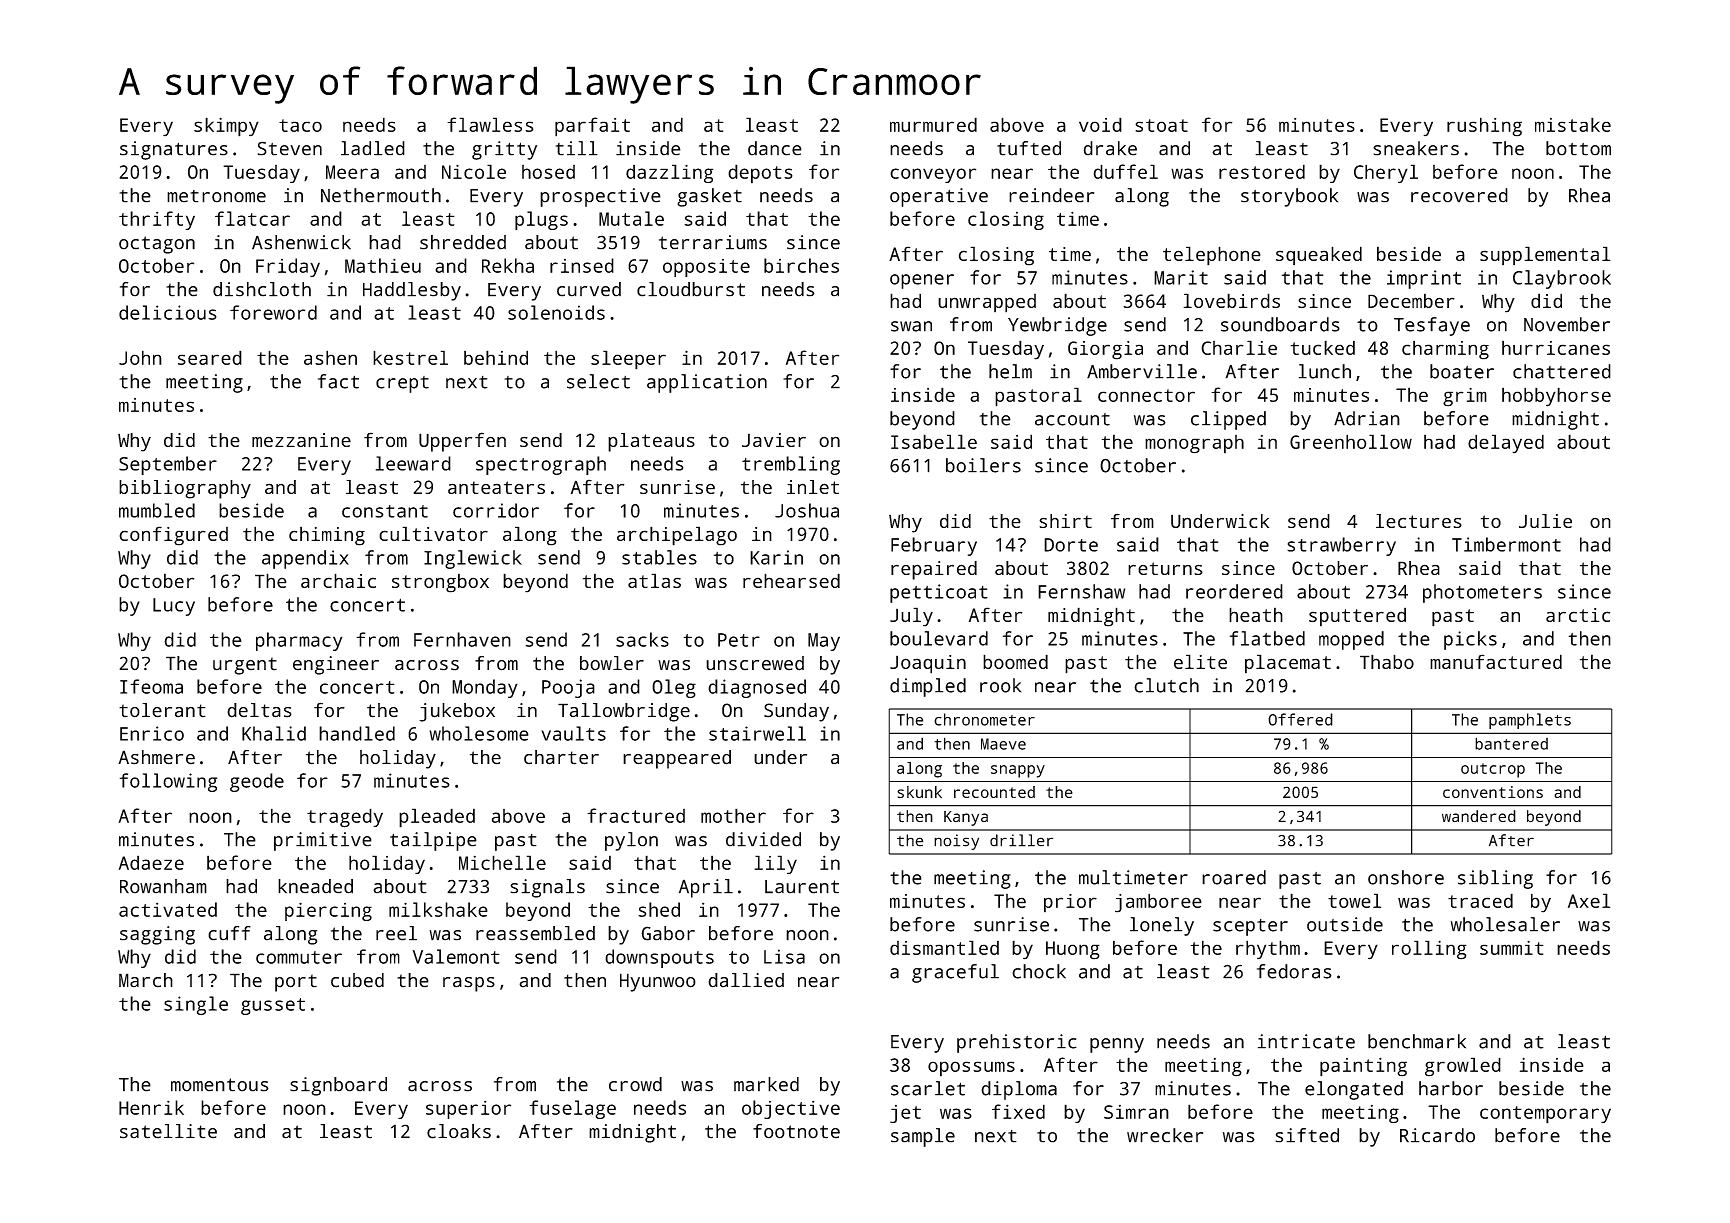  What do you see at coordinates (939, 197) in the screenshot?
I see `operative` at bounding box center [939, 197].
